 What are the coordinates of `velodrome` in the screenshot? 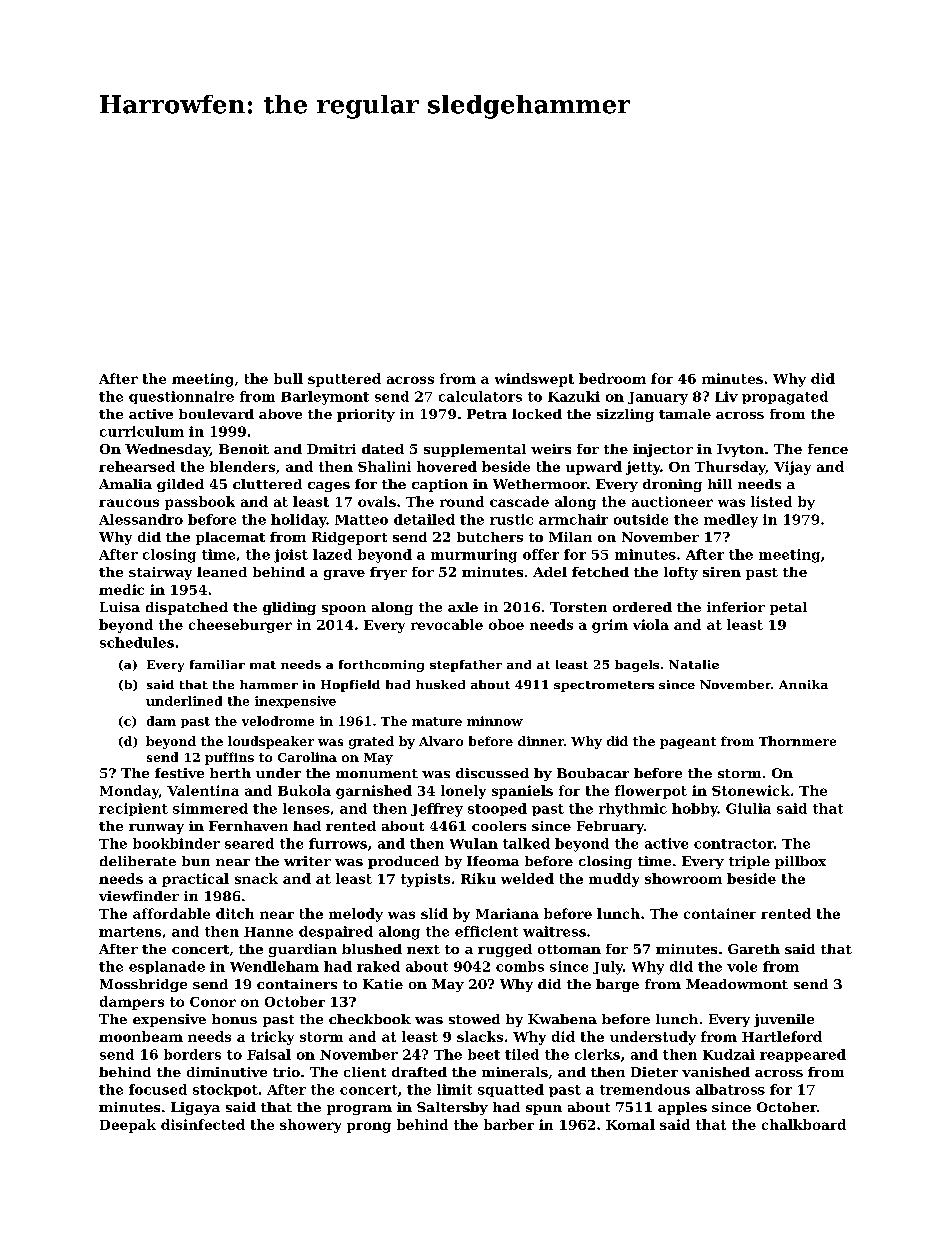 It's located at (278, 721).
